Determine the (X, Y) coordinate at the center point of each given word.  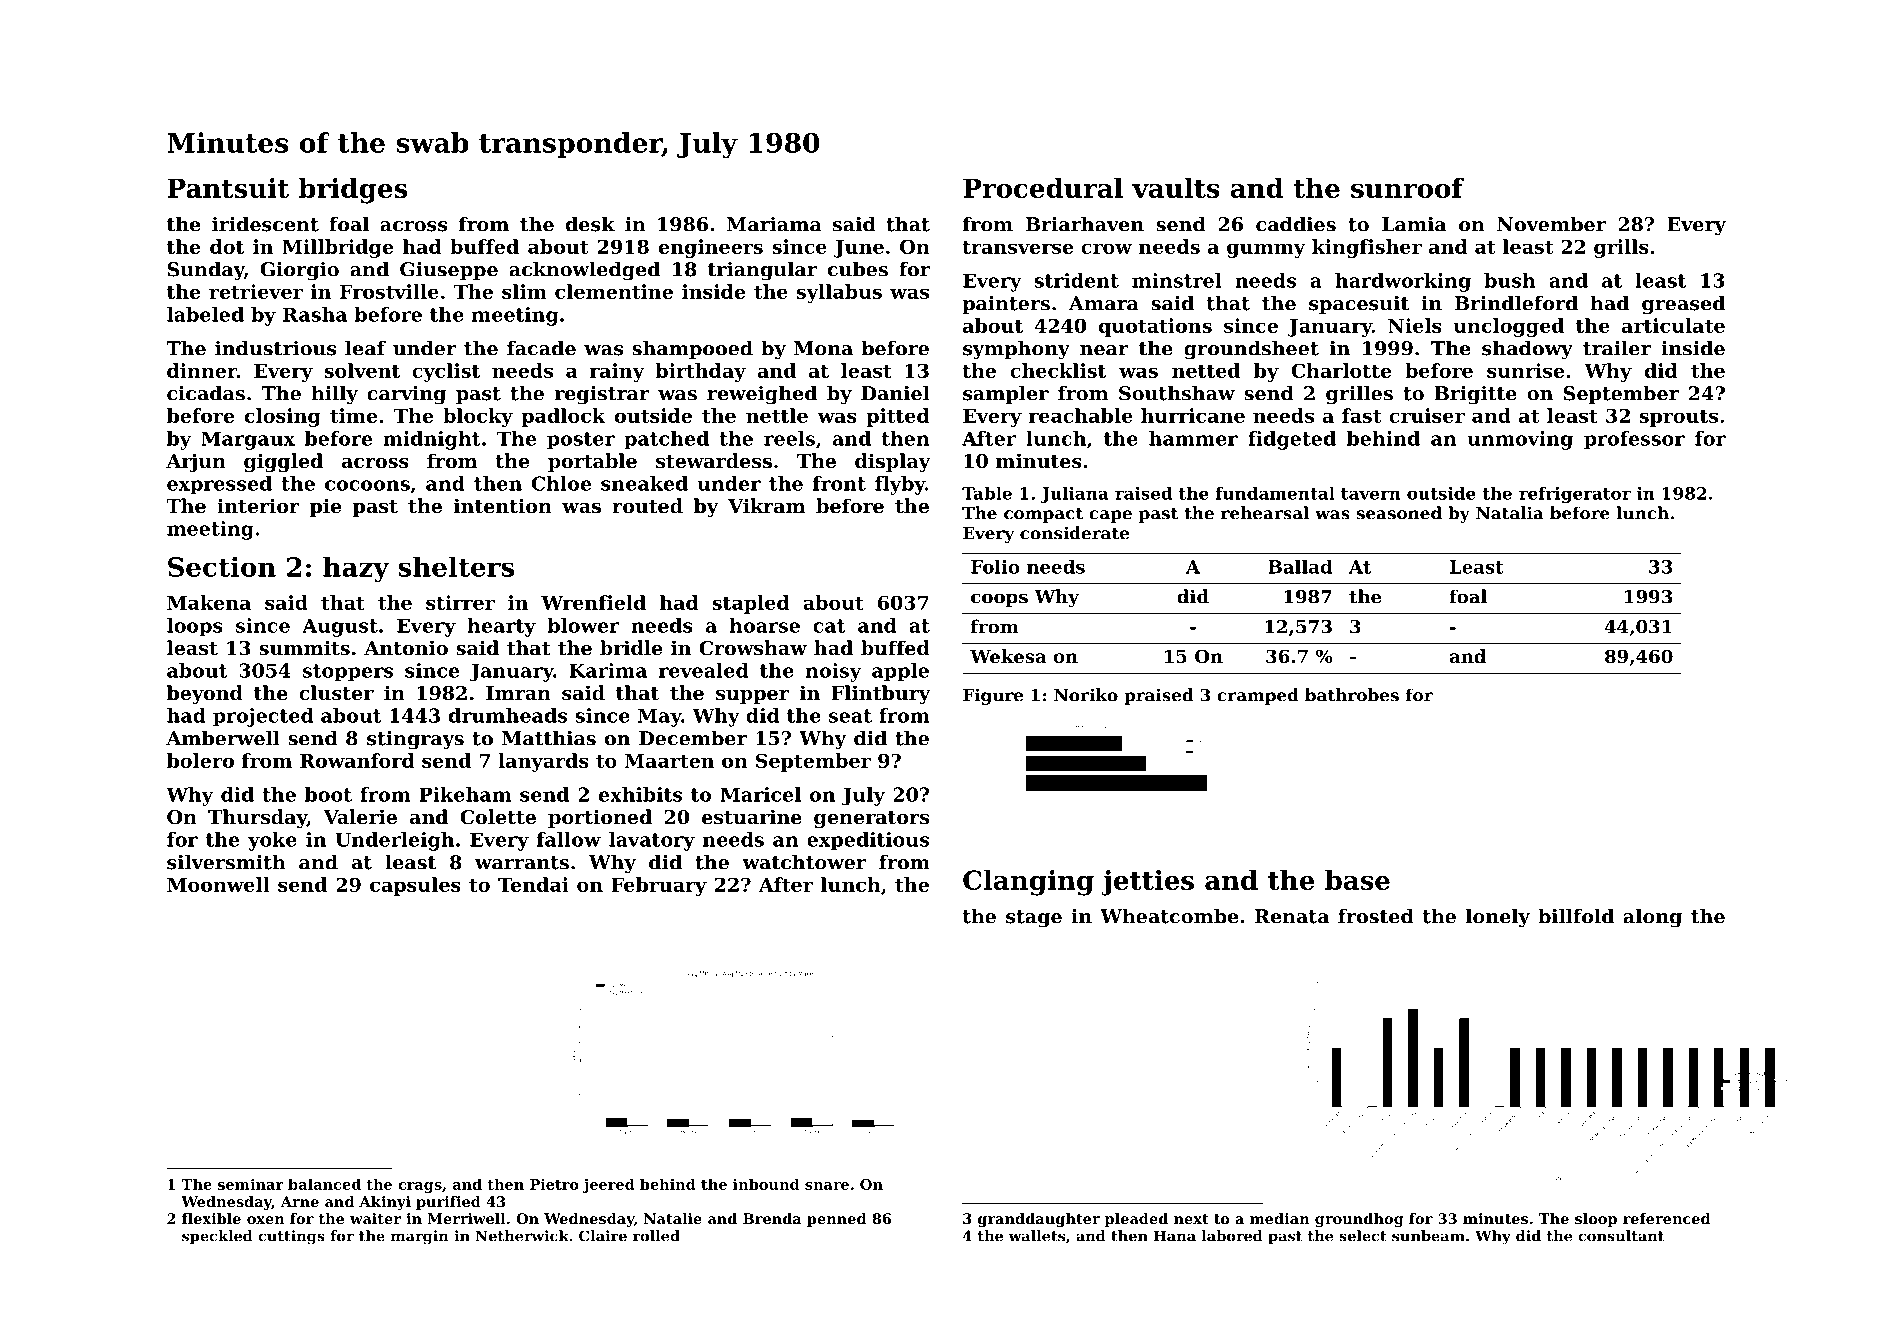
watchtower (804, 862)
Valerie (360, 816)
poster (581, 441)
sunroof (1407, 188)
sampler (1006, 394)
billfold (1576, 916)
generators (871, 819)
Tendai (533, 884)
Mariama (774, 224)
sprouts (1678, 418)
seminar (251, 1184)
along (1652, 918)
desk (590, 224)
